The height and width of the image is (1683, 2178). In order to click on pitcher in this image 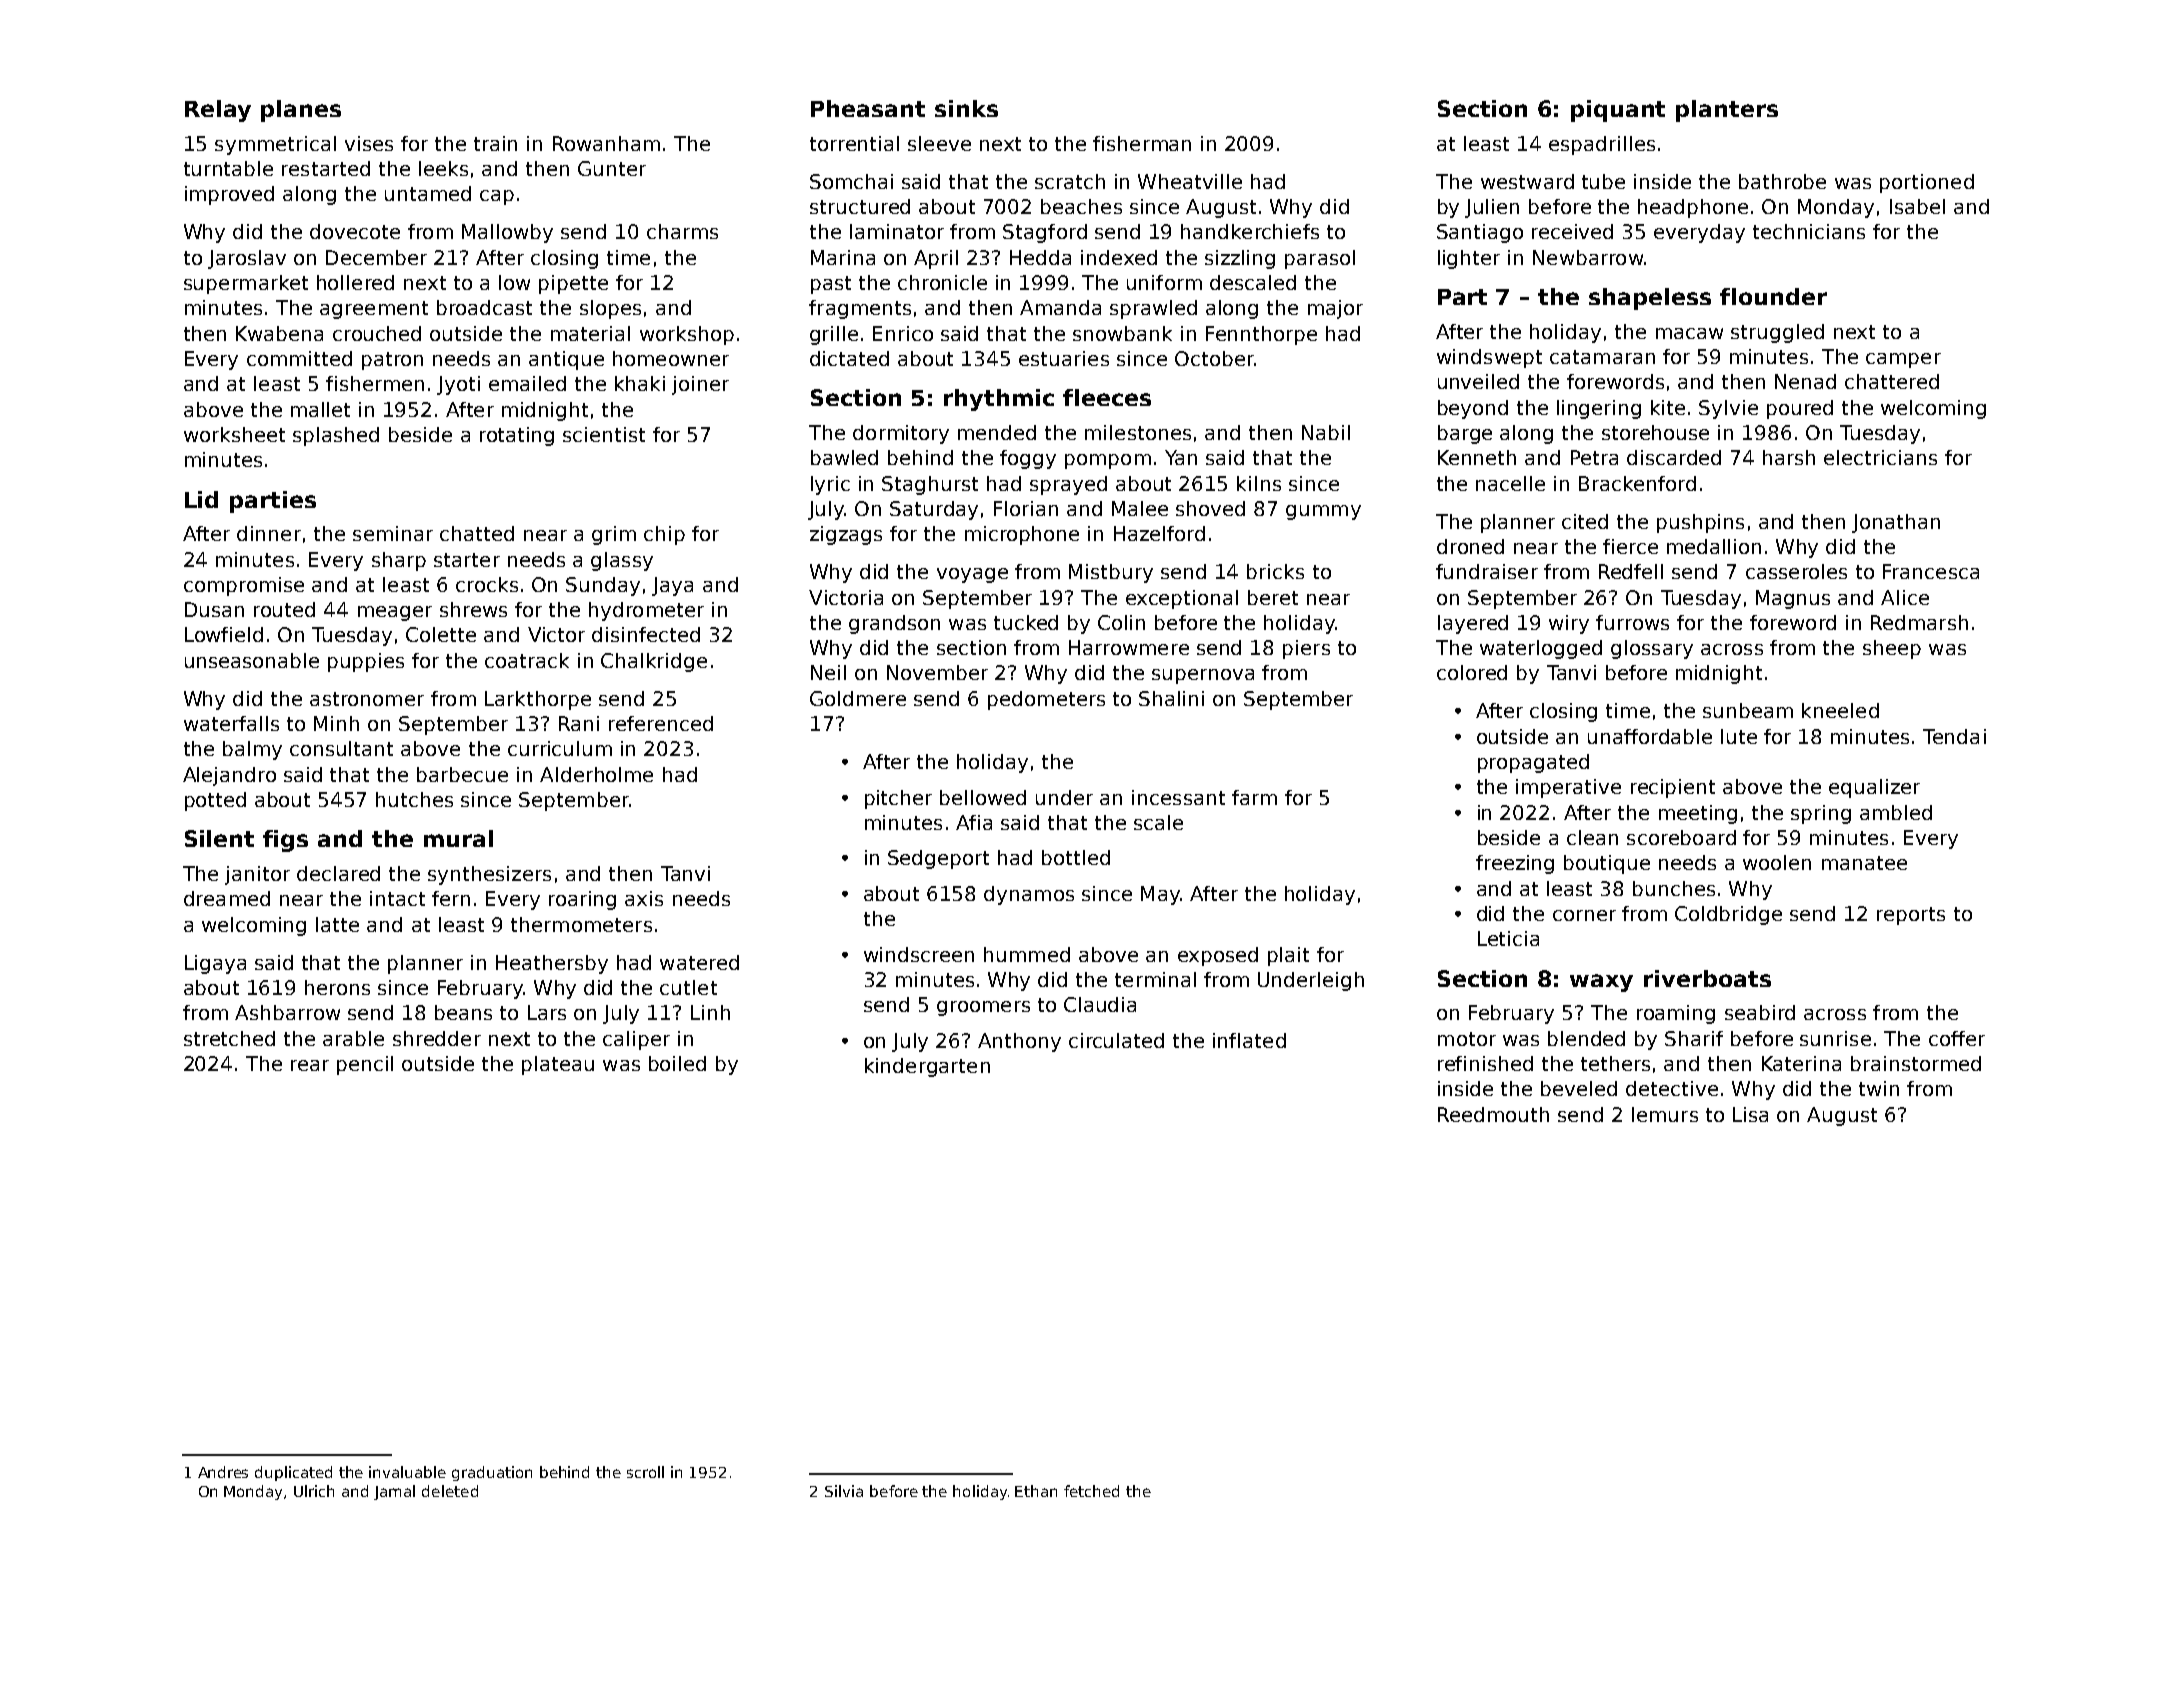, I will do `click(898, 799)`.
